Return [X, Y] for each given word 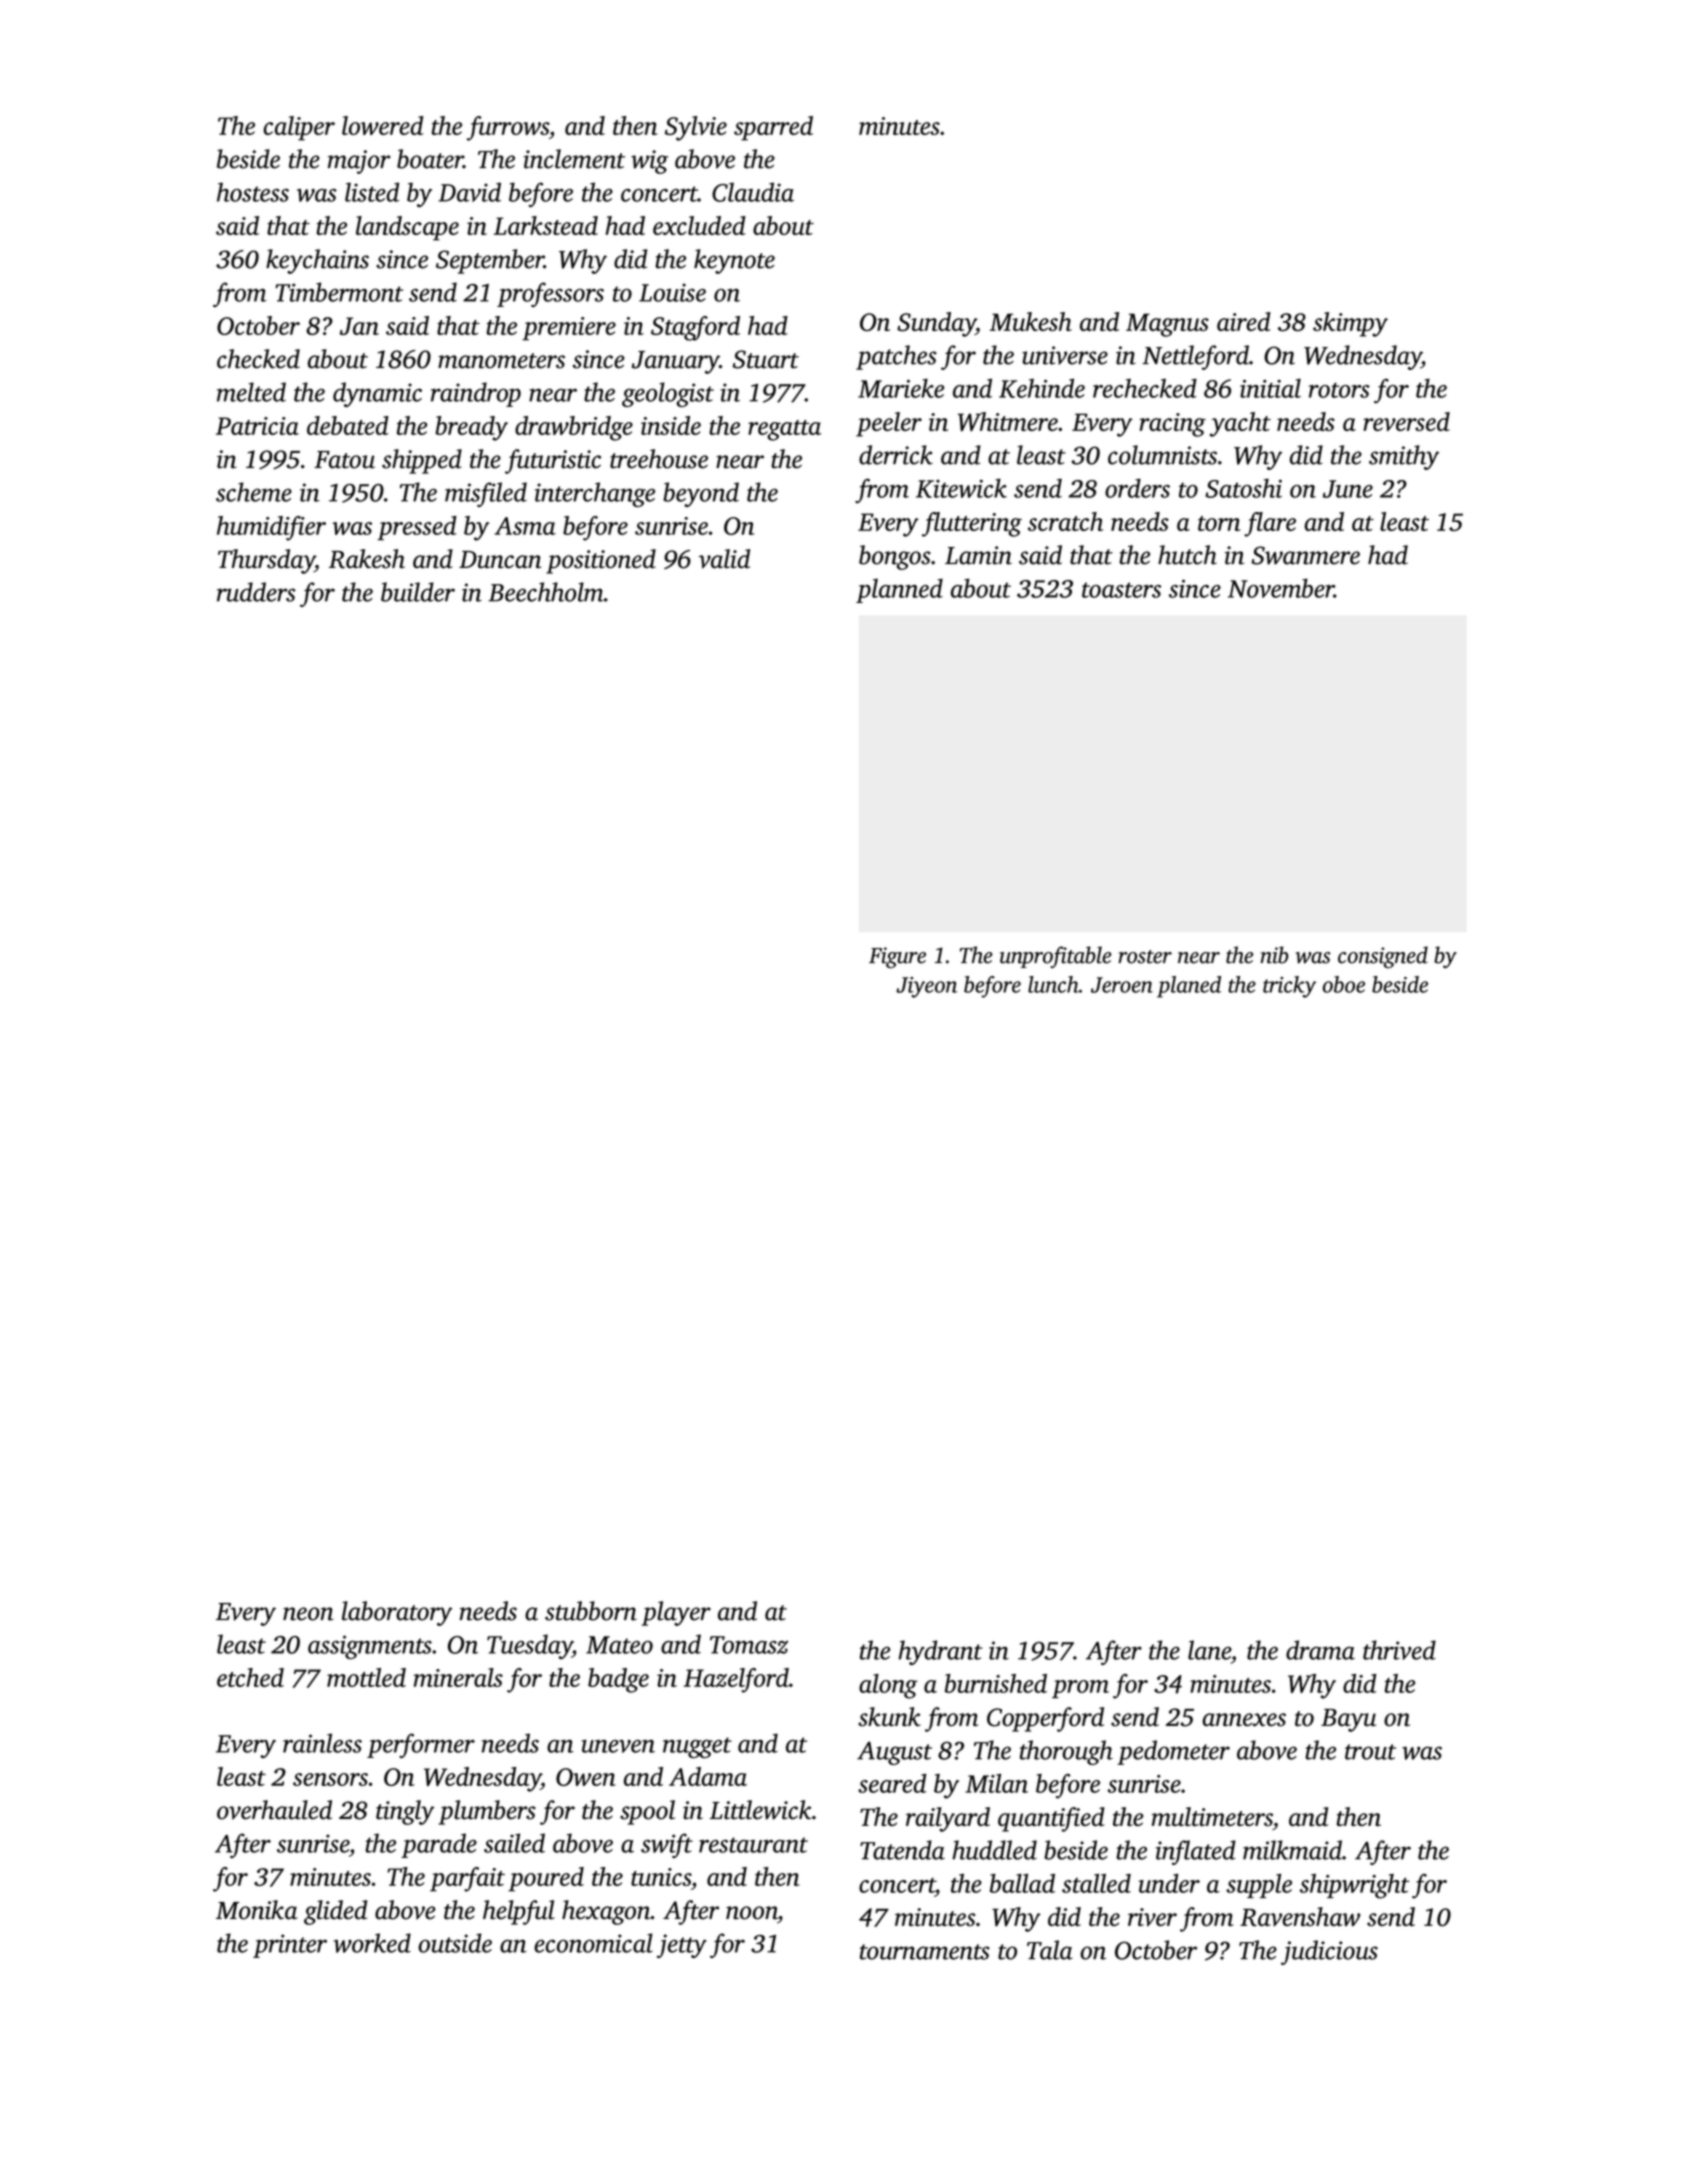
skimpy [1350, 324]
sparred [773, 128]
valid [724, 559]
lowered [382, 125]
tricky [1289, 987]
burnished [996, 1683]
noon [752, 1913]
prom [1080, 1689]
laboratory [397, 1613]
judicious [1329, 1952]
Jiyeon [926, 987]
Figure [897, 957]
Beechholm [546, 592]
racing [1173, 425]
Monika [256, 1910]
